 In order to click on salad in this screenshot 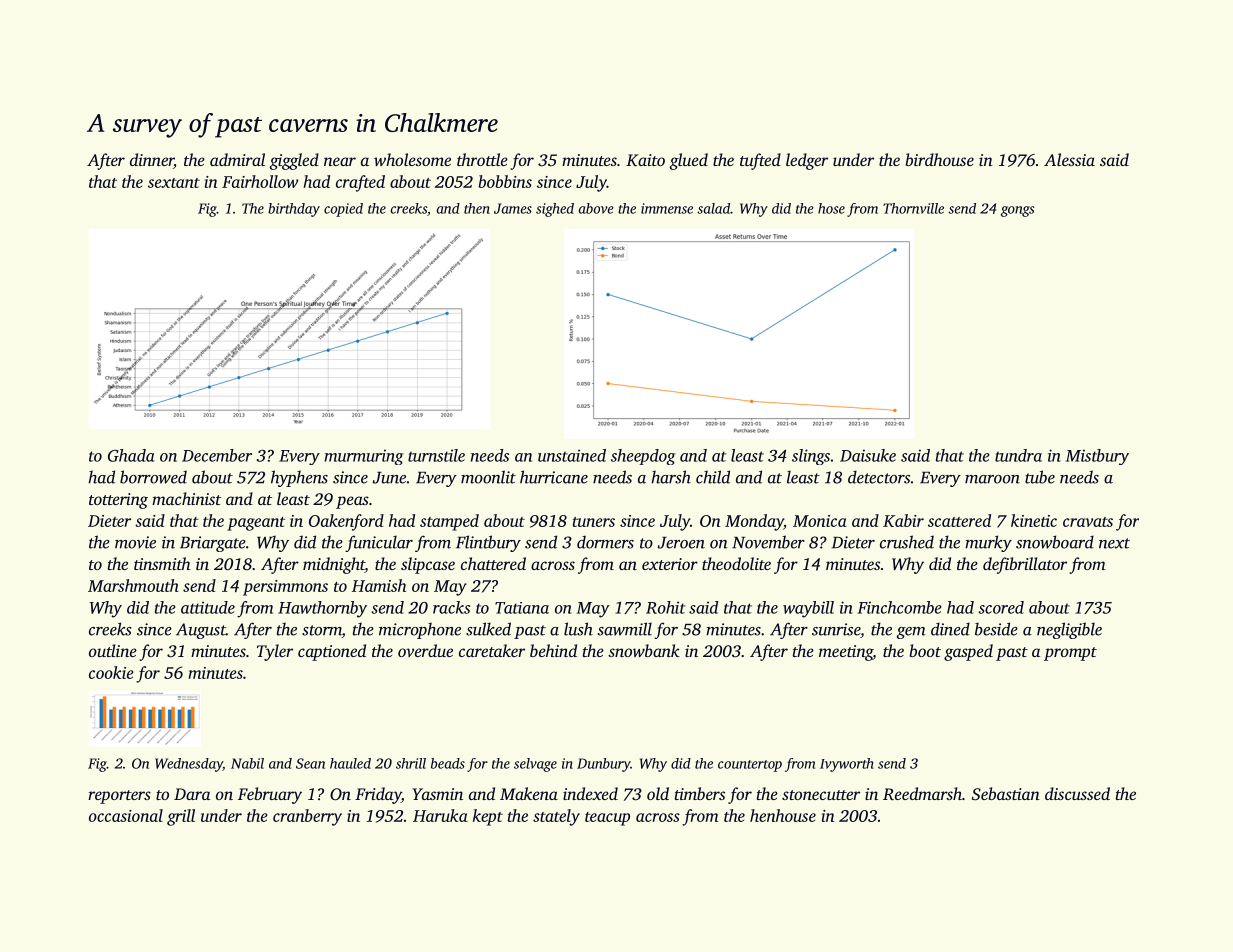, I will do `click(713, 208)`.
